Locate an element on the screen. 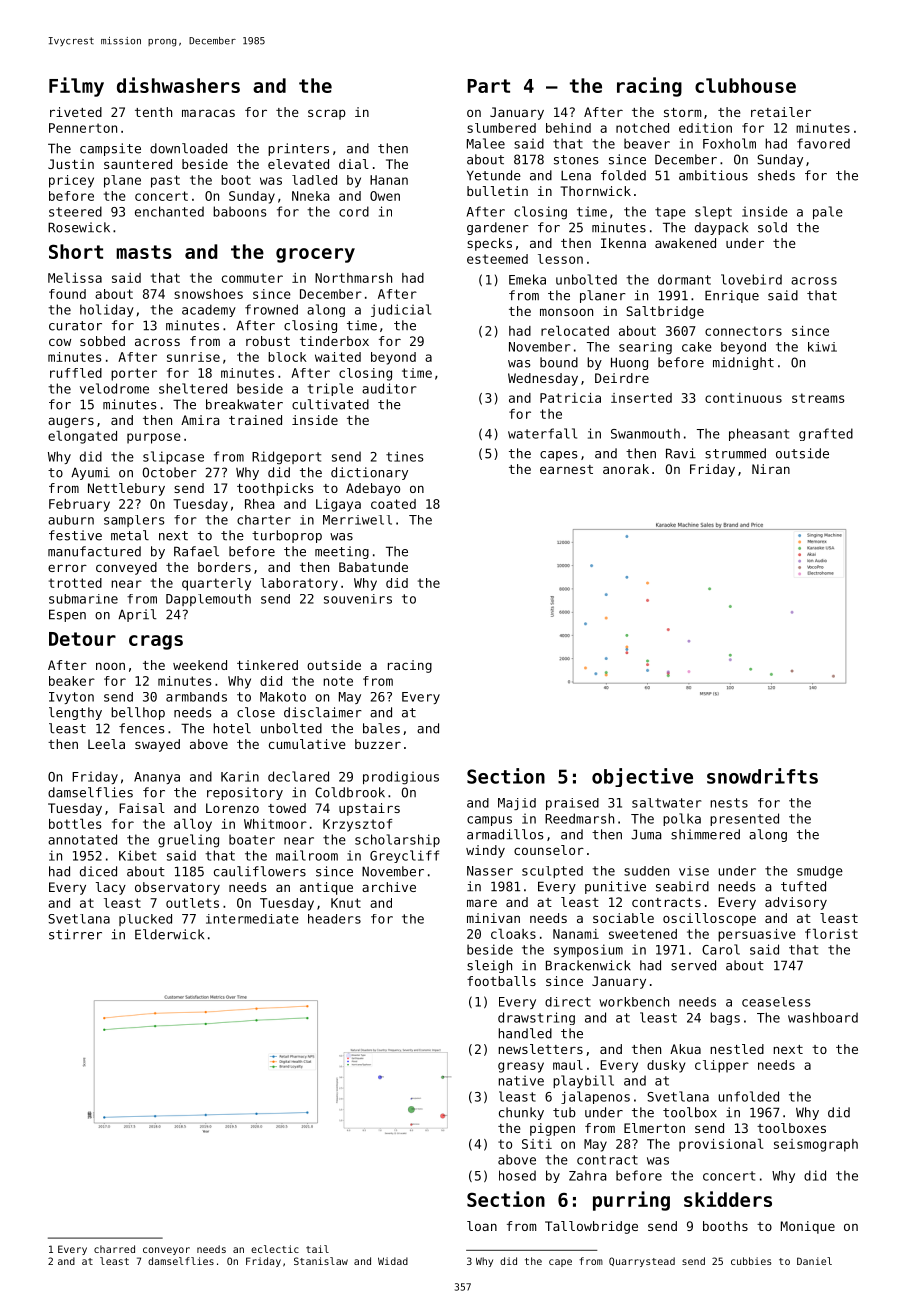  behind is located at coordinates (568, 128).
